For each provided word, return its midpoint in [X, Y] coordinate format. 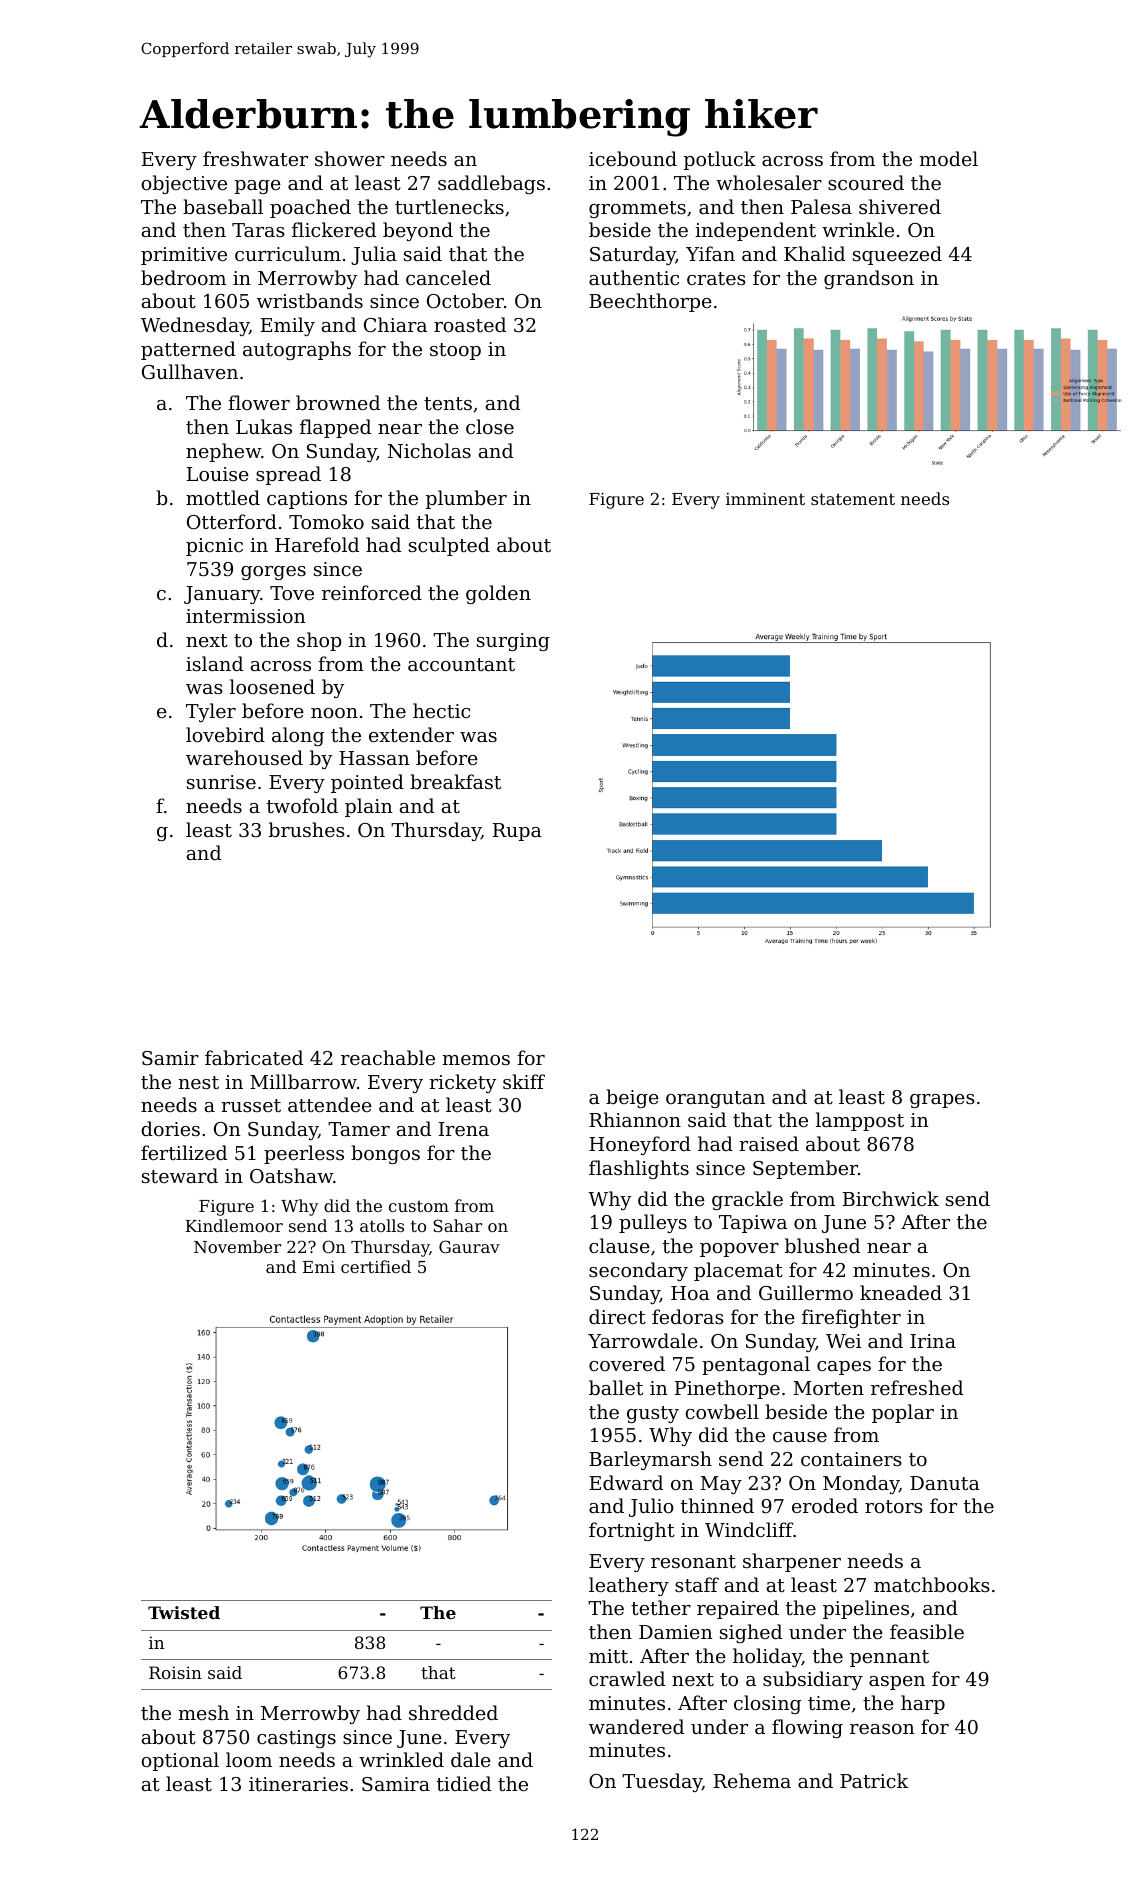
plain [369, 807]
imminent [765, 499]
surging [513, 642]
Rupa [517, 832]
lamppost [860, 1121]
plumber [466, 499]
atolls [382, 1225]
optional [180, 1761]
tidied [464, 1783]
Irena [464, 1129]
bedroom [183, 277]
